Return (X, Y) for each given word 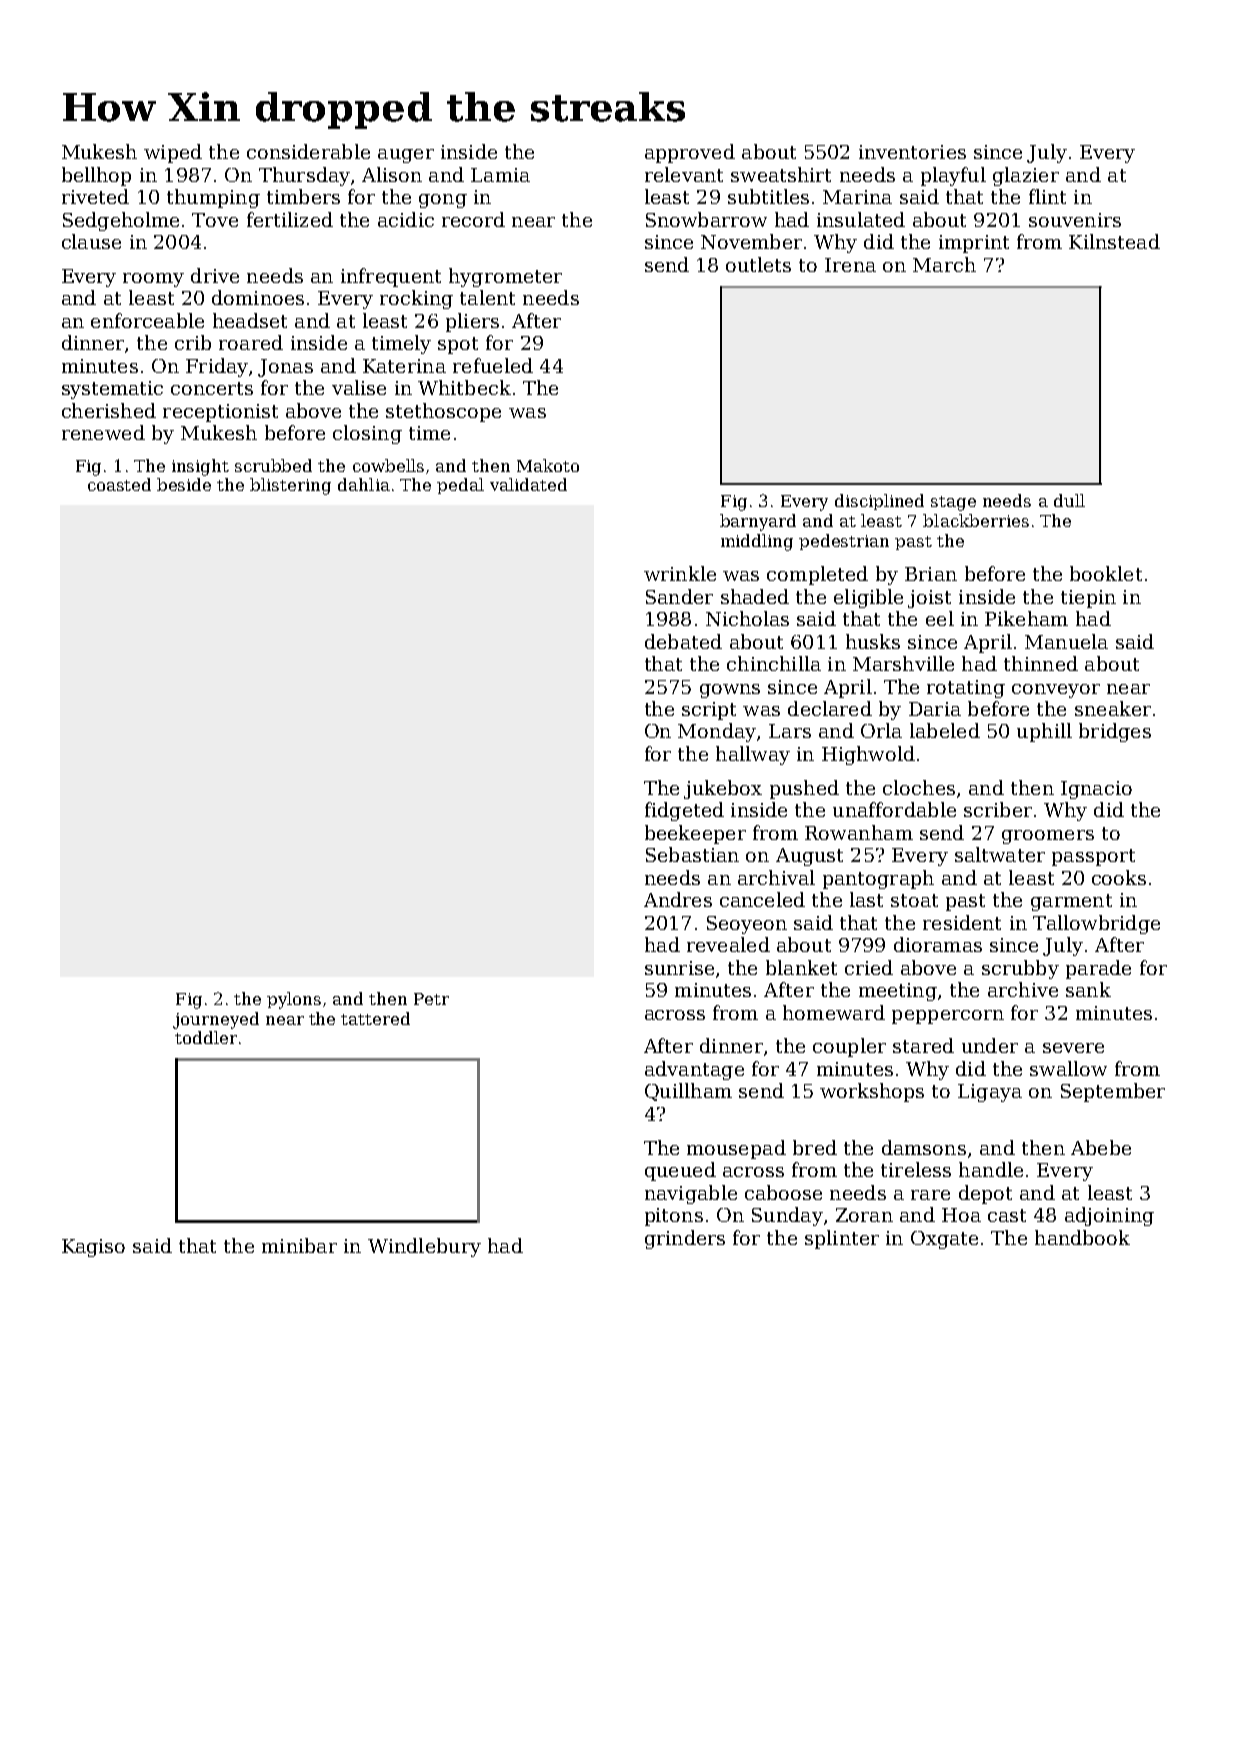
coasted (119, 484)
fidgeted (684, 811)
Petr (431, 999)
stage (953, 503)
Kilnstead (1114, 241)
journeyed (216, 1020)
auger (406, 156)
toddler (206, 1037)
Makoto (548, 465)
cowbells (388, 465)
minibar (299, 1245)
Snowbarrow (706, 219)
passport (1093, 857)
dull (1069, 500)
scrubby (1020, 969)
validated (528, 484)
